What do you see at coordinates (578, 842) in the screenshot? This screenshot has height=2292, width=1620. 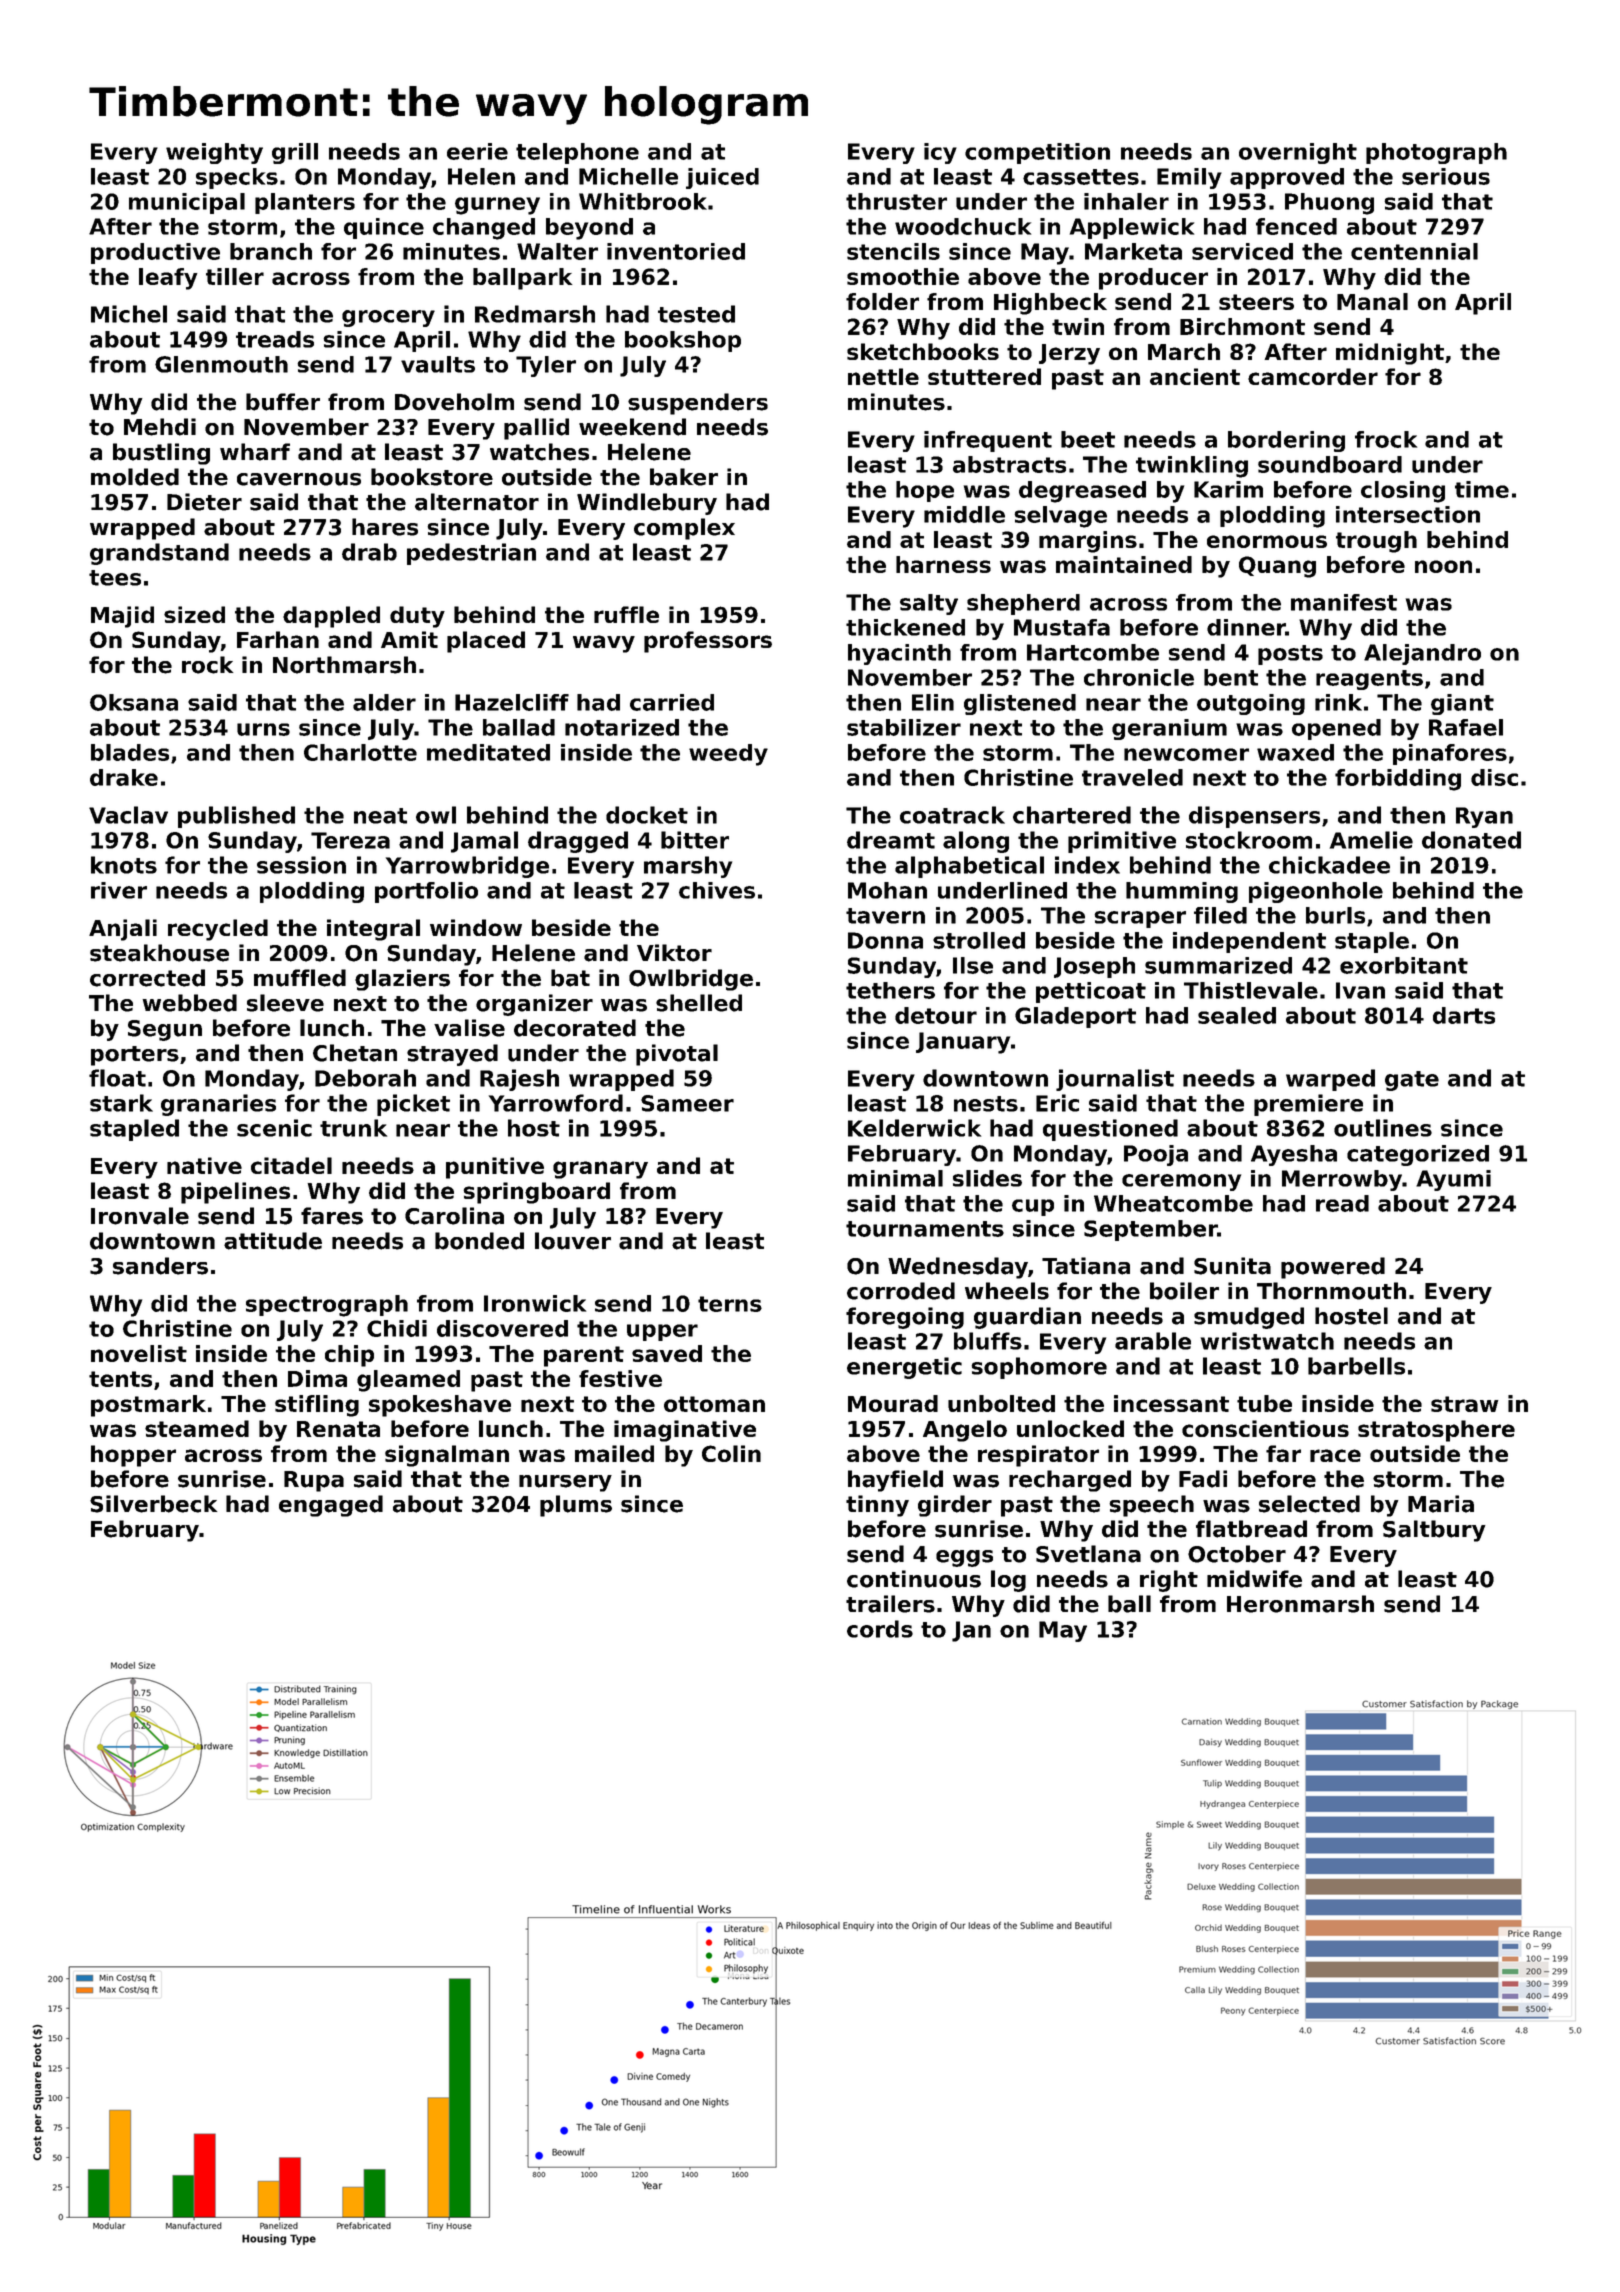 I see `dragged` at bounding box center [578, 842].
